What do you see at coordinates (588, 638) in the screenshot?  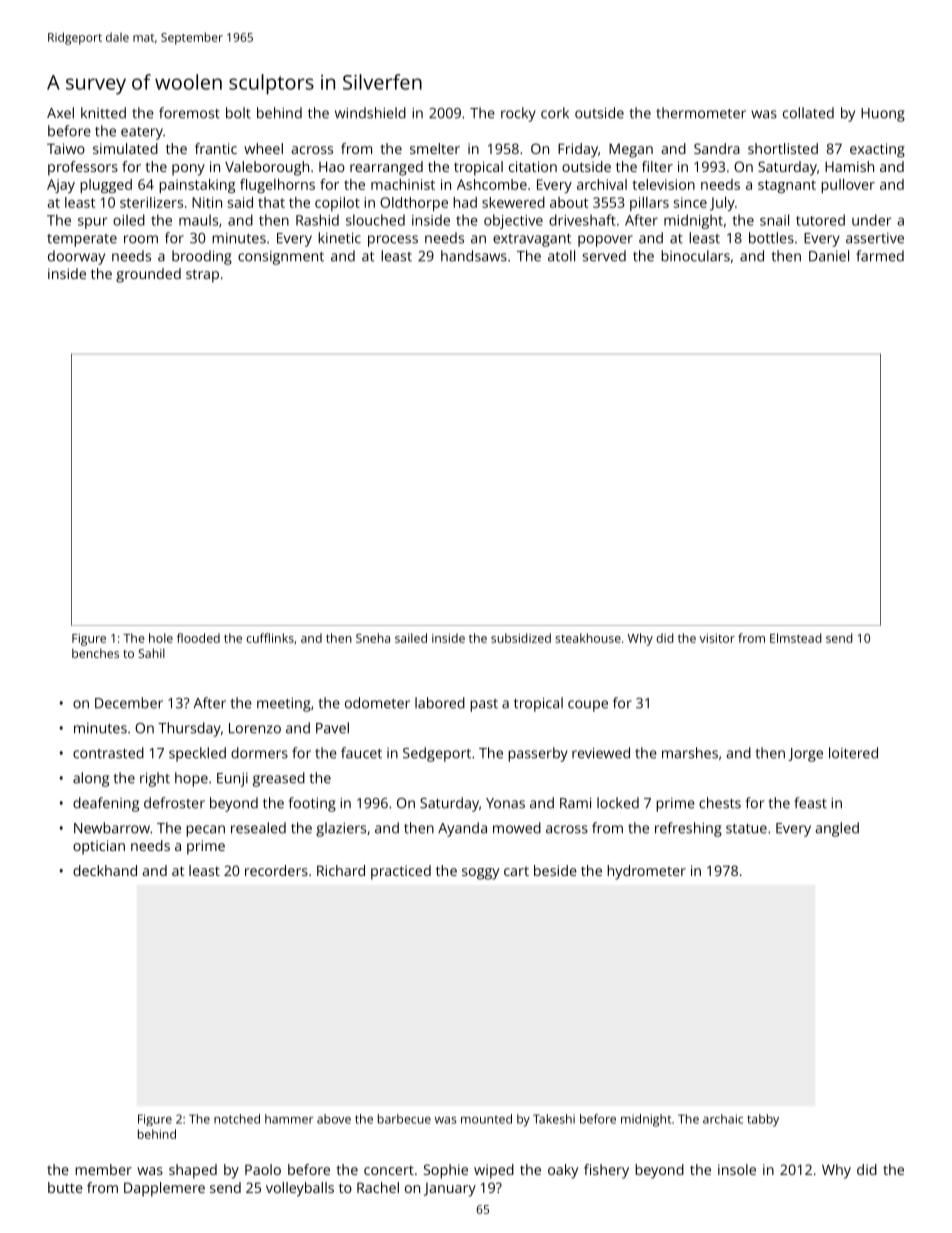 I see `steakhouse` at bounding box center [588, 638].
